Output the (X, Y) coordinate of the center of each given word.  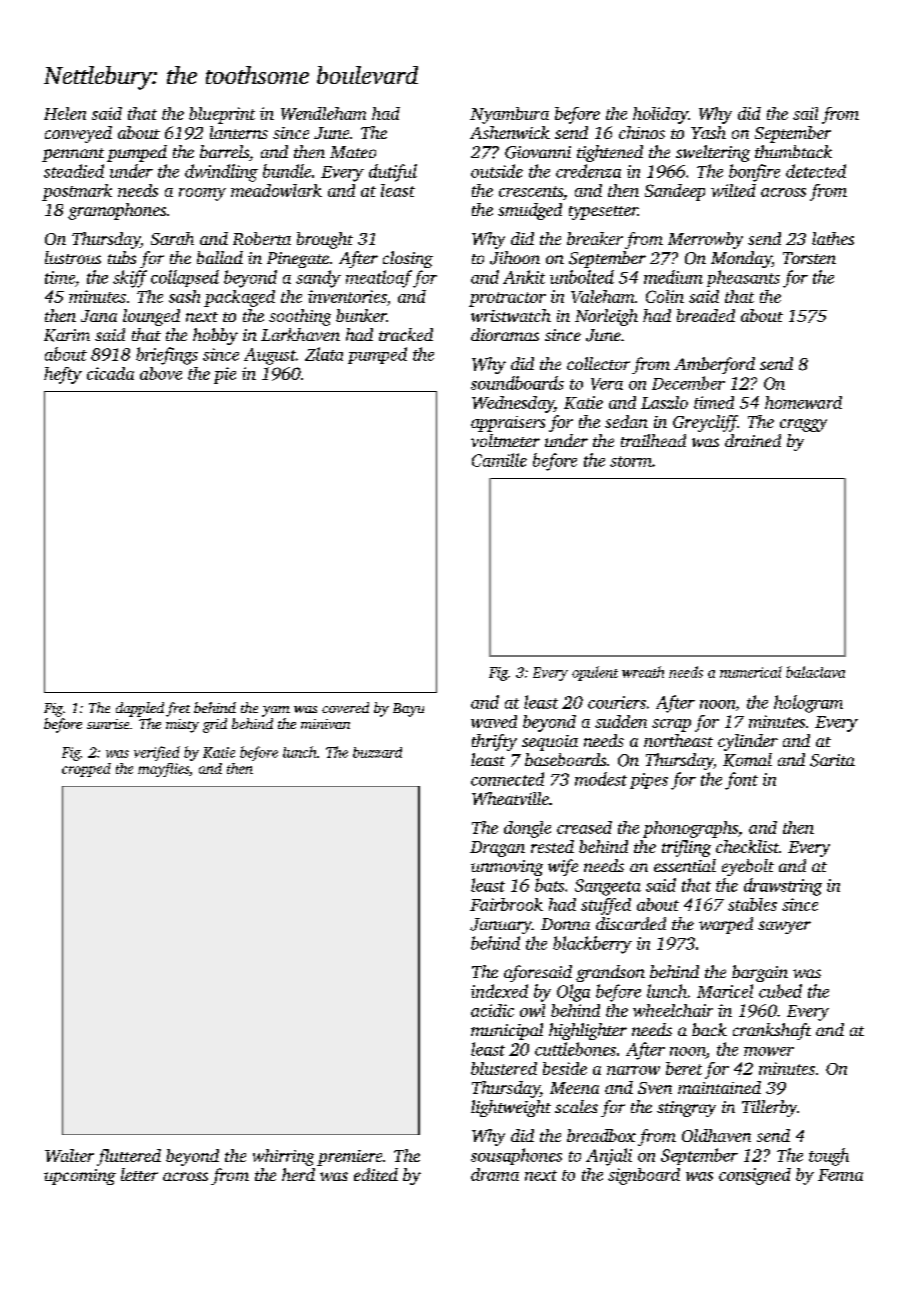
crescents (531, 191)
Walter (69, 1155)
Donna (565, 924)
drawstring (783, 887)
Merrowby (705, 240)
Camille (499, 460)
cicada (110, 373)
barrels (224, 151)
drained (753, 440)
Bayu (408, 710)
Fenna (840, 1175)
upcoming (80, 1177)
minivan (325, 724)
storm (631, 461)
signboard (644, 1176)
